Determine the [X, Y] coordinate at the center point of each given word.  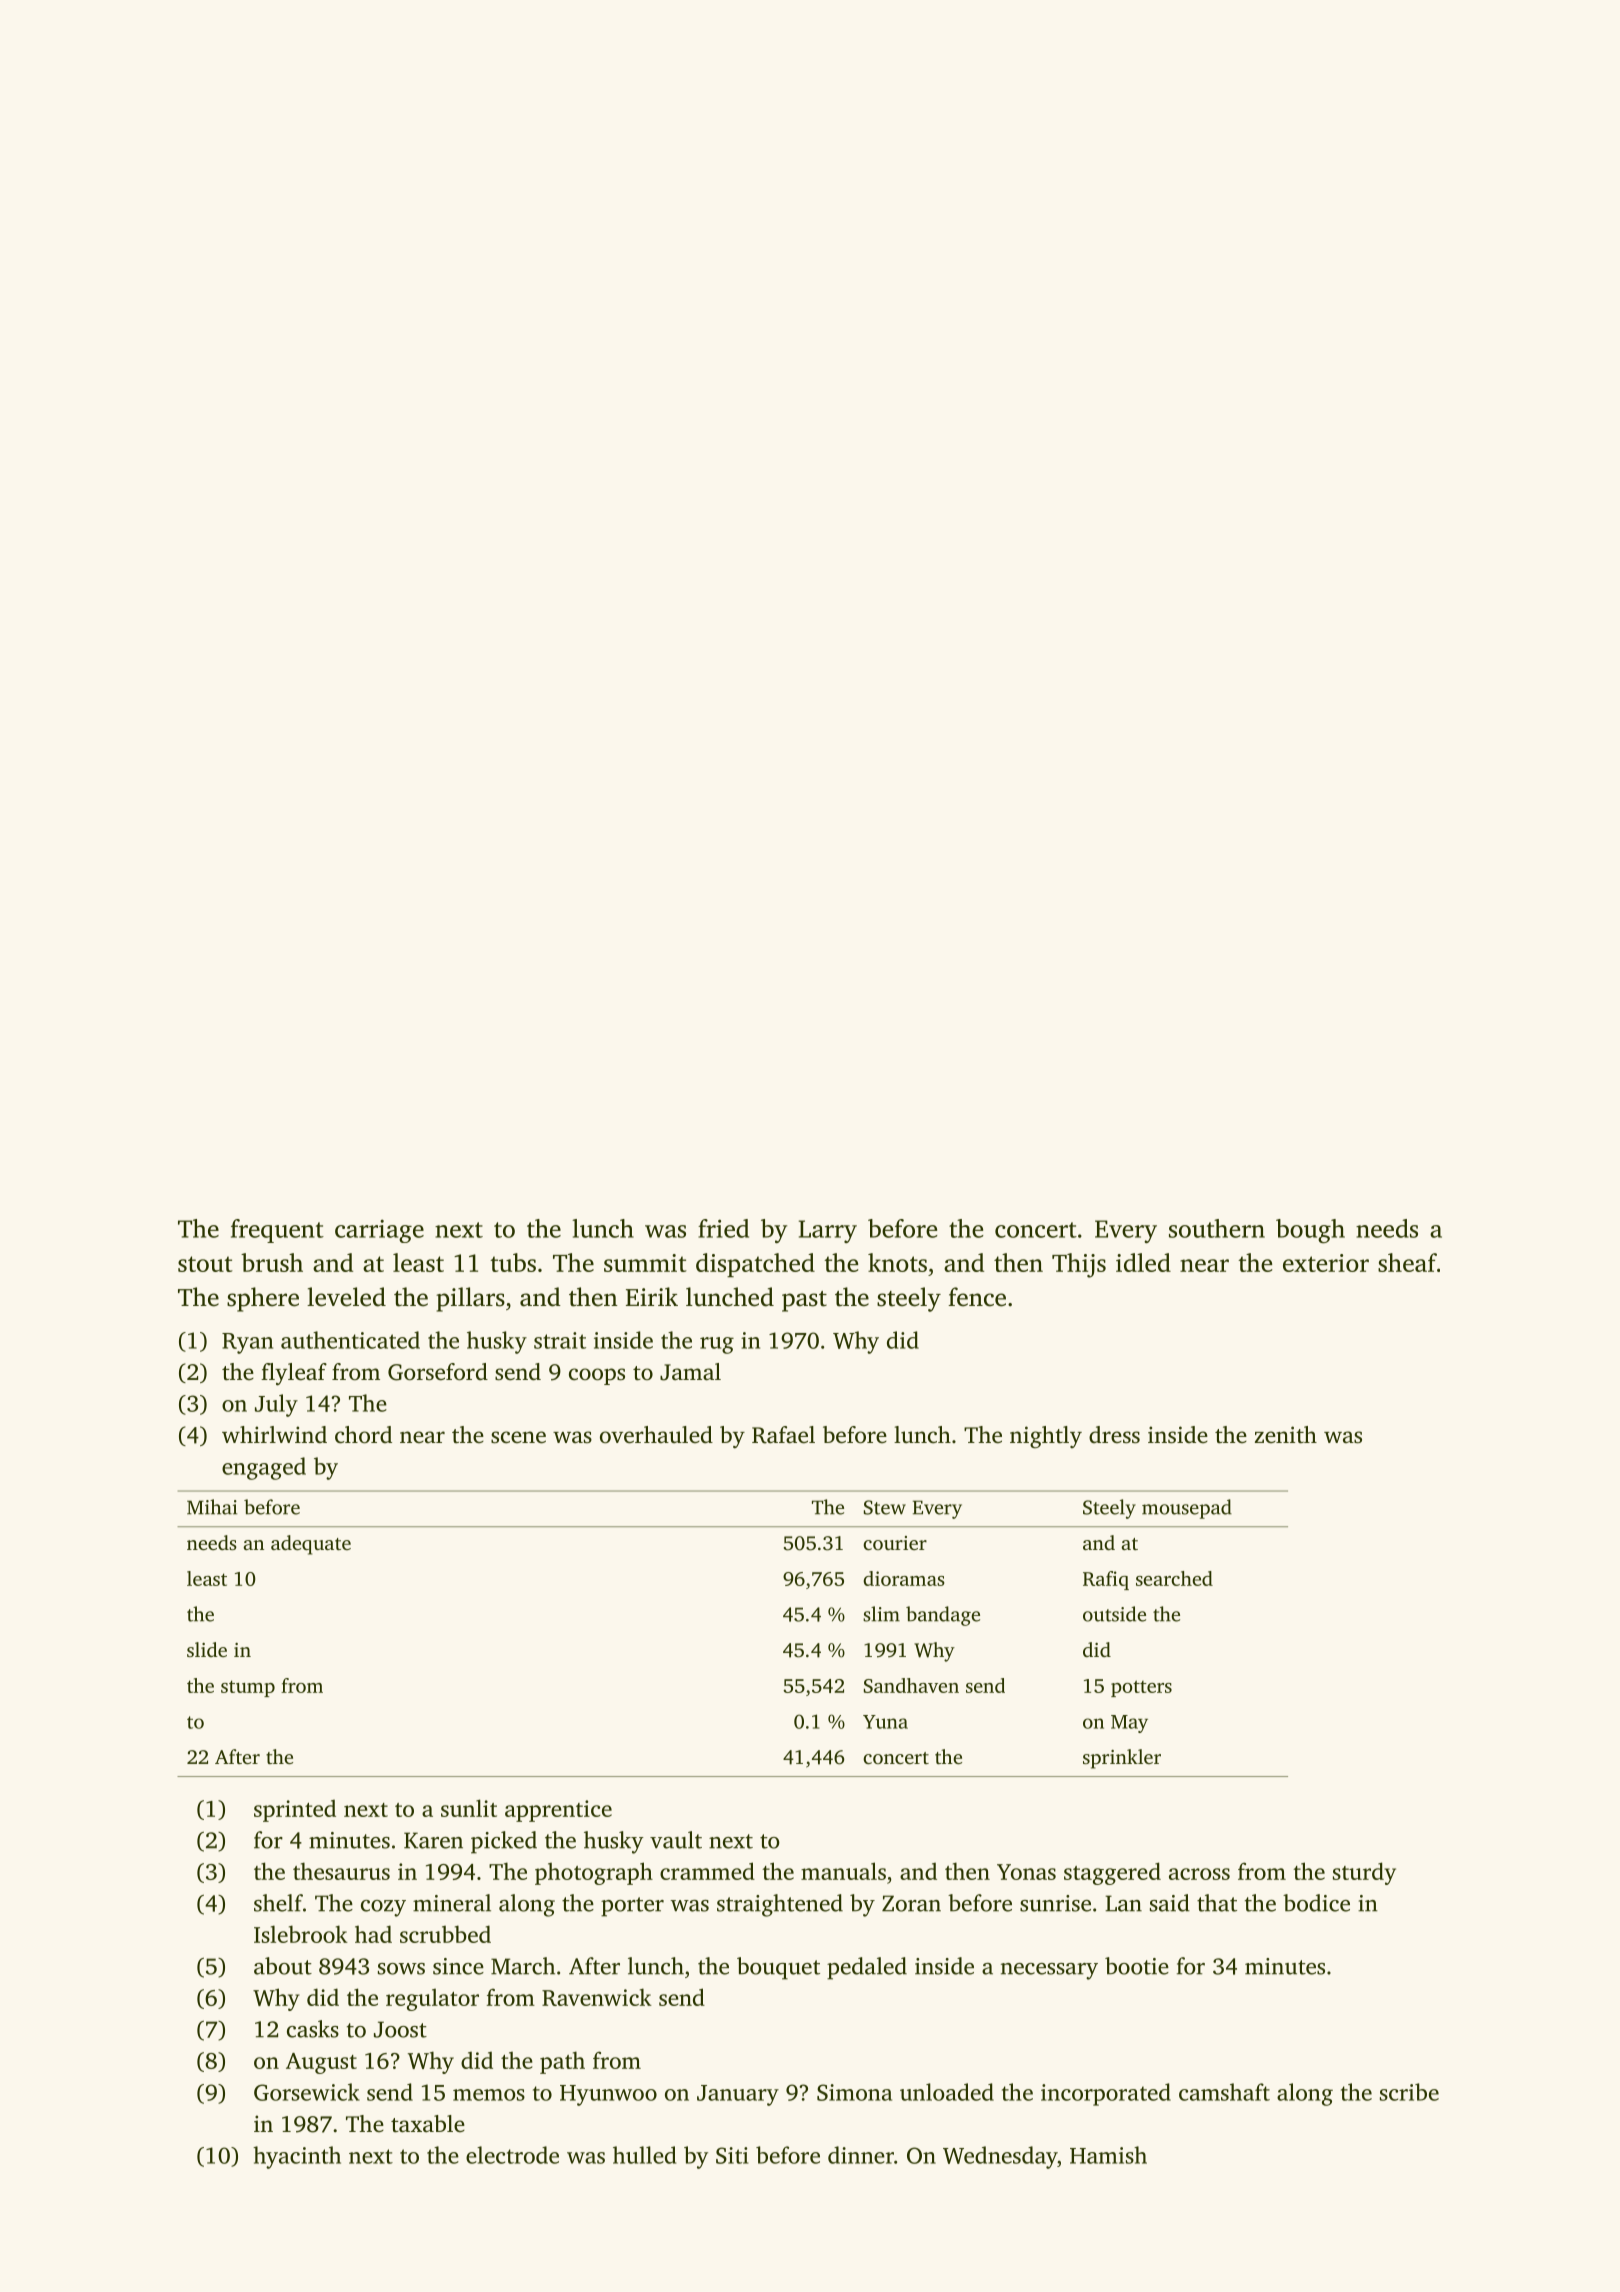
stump [248, 1688]
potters [1141, 1688]
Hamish [1108, 2155]
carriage [379, 1231]
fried [723, 1228]
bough [1310, 1231]
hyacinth [297, 2157]
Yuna [885, 1722]
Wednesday [1000, 2157]
